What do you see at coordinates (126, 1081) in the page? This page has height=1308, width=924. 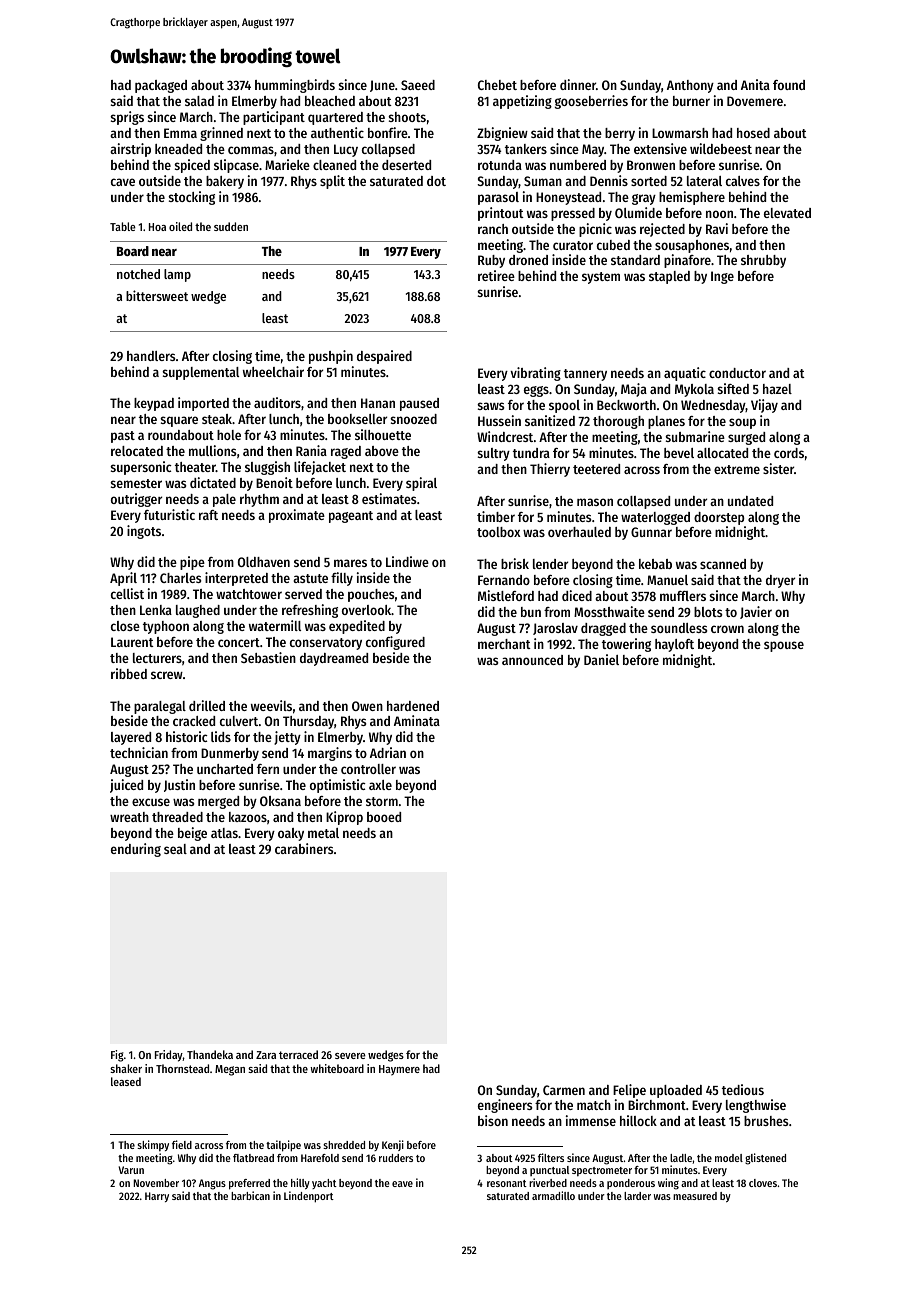 I see `leased` at bounding box center [126, 1081].
